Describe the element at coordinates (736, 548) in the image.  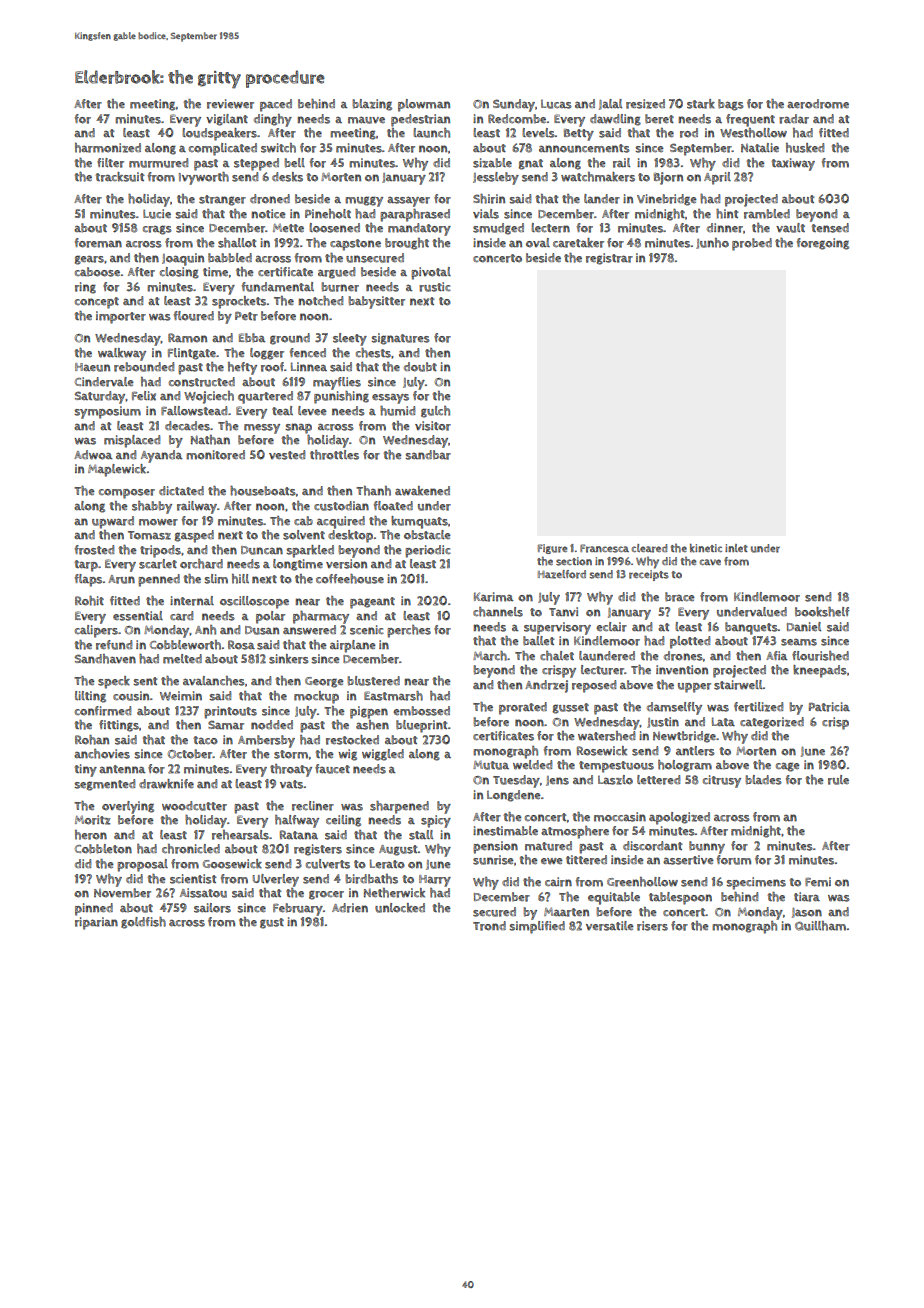
I see `inlet` at that location.
